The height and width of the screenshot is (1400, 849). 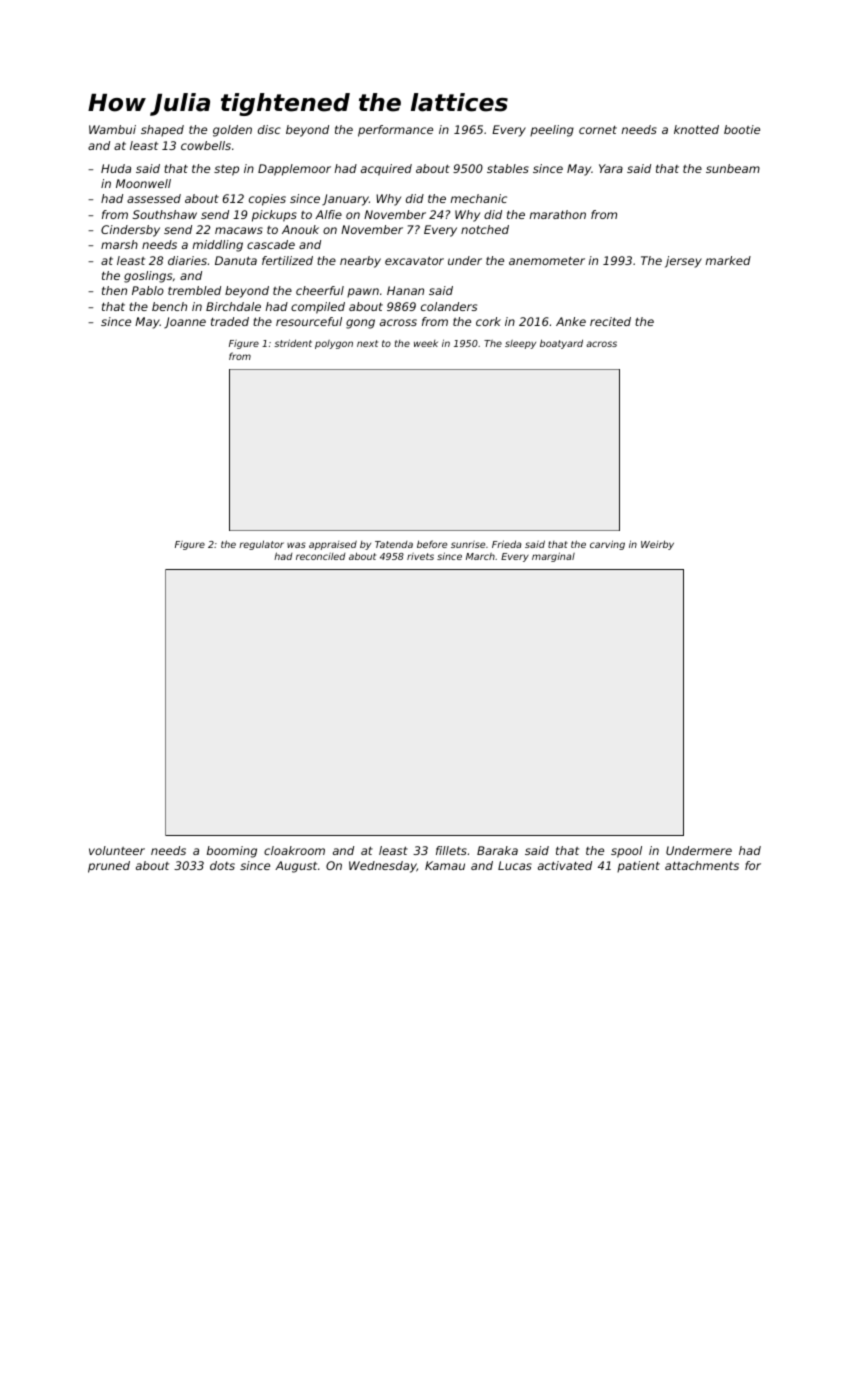 What do you see at coordinates (657, 545) in the screenshot?
I see `Weirby` at bounding box center [657, 545].
